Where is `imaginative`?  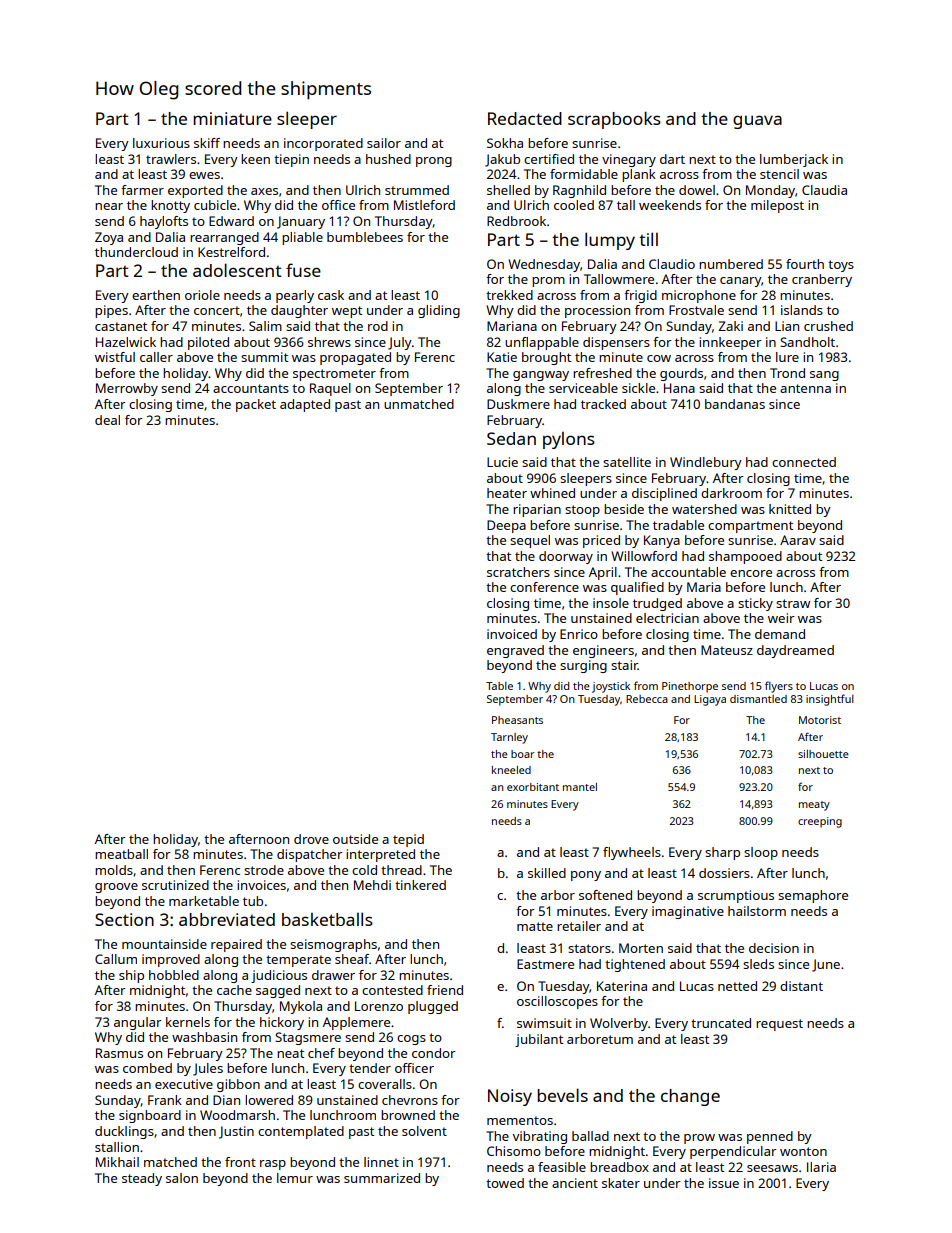 imaginative is located at coordinates (688, 912).
